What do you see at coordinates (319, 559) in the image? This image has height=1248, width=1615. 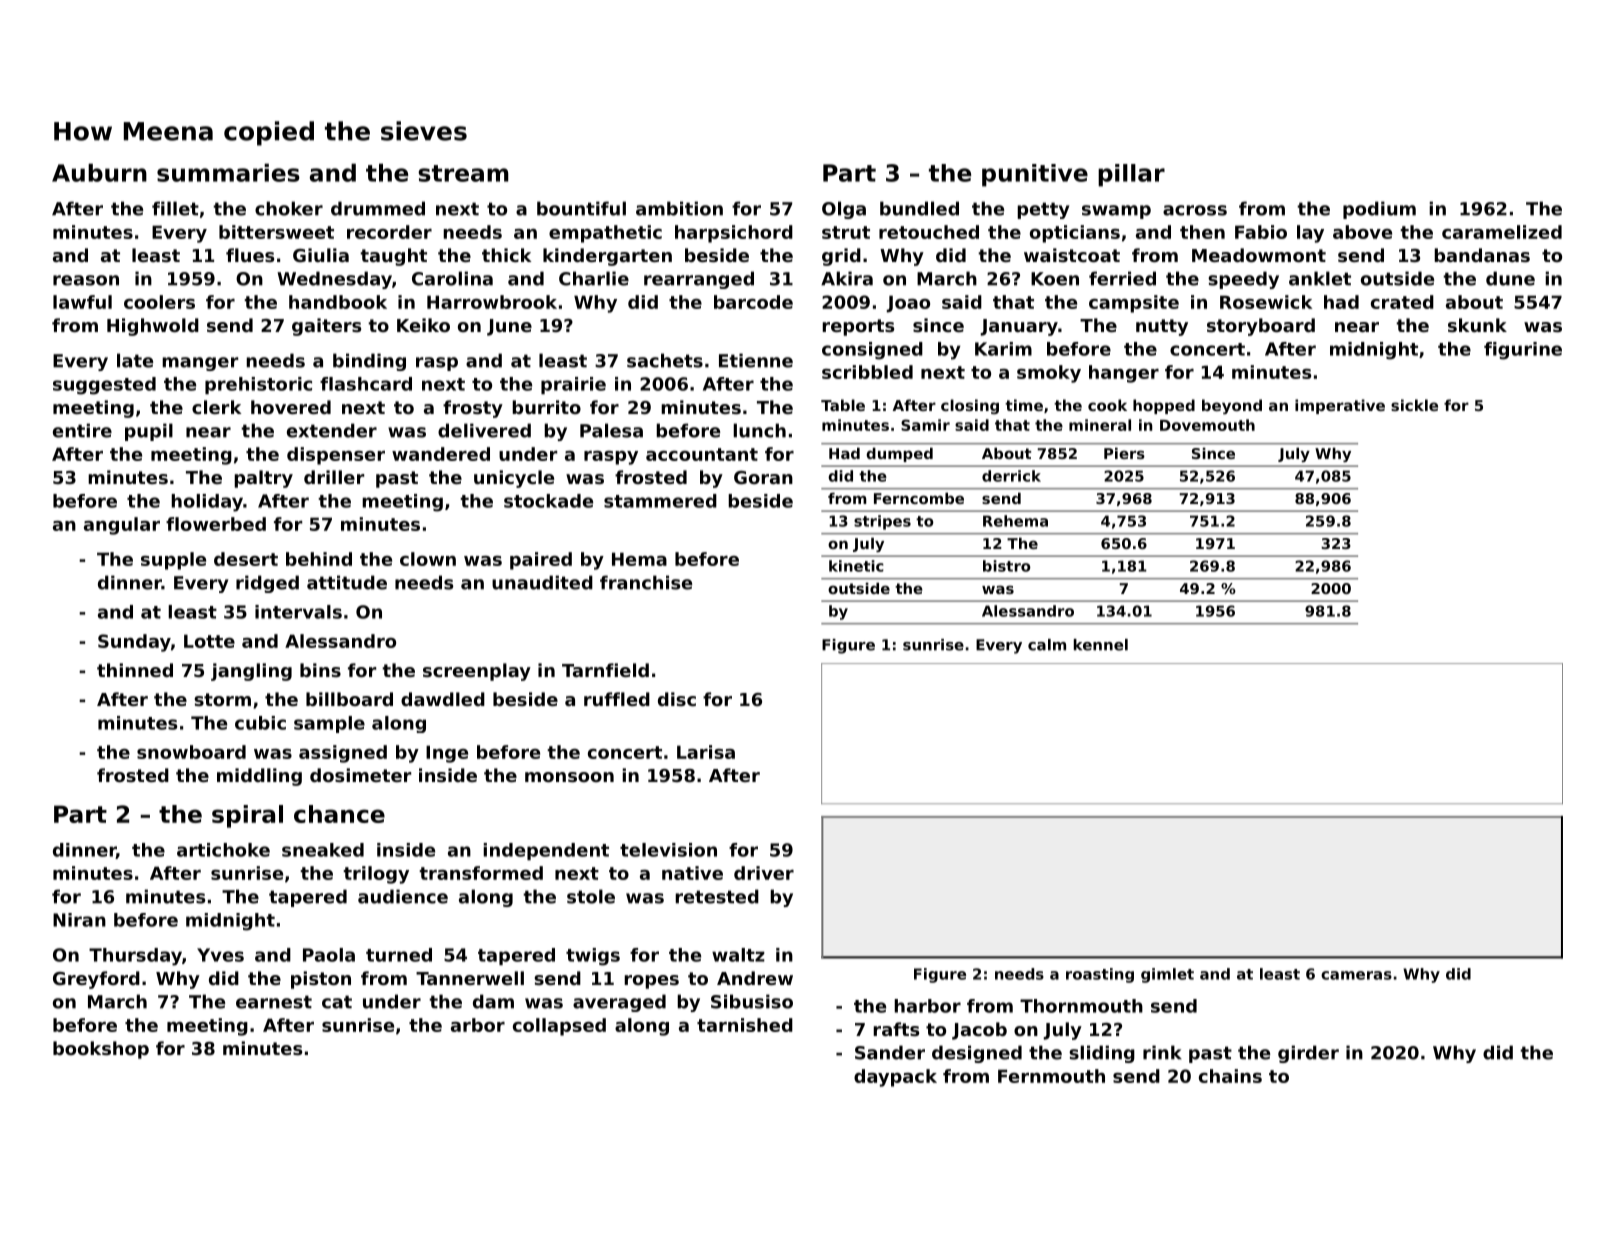 I see `behind` at bounding box center [319, 559].
